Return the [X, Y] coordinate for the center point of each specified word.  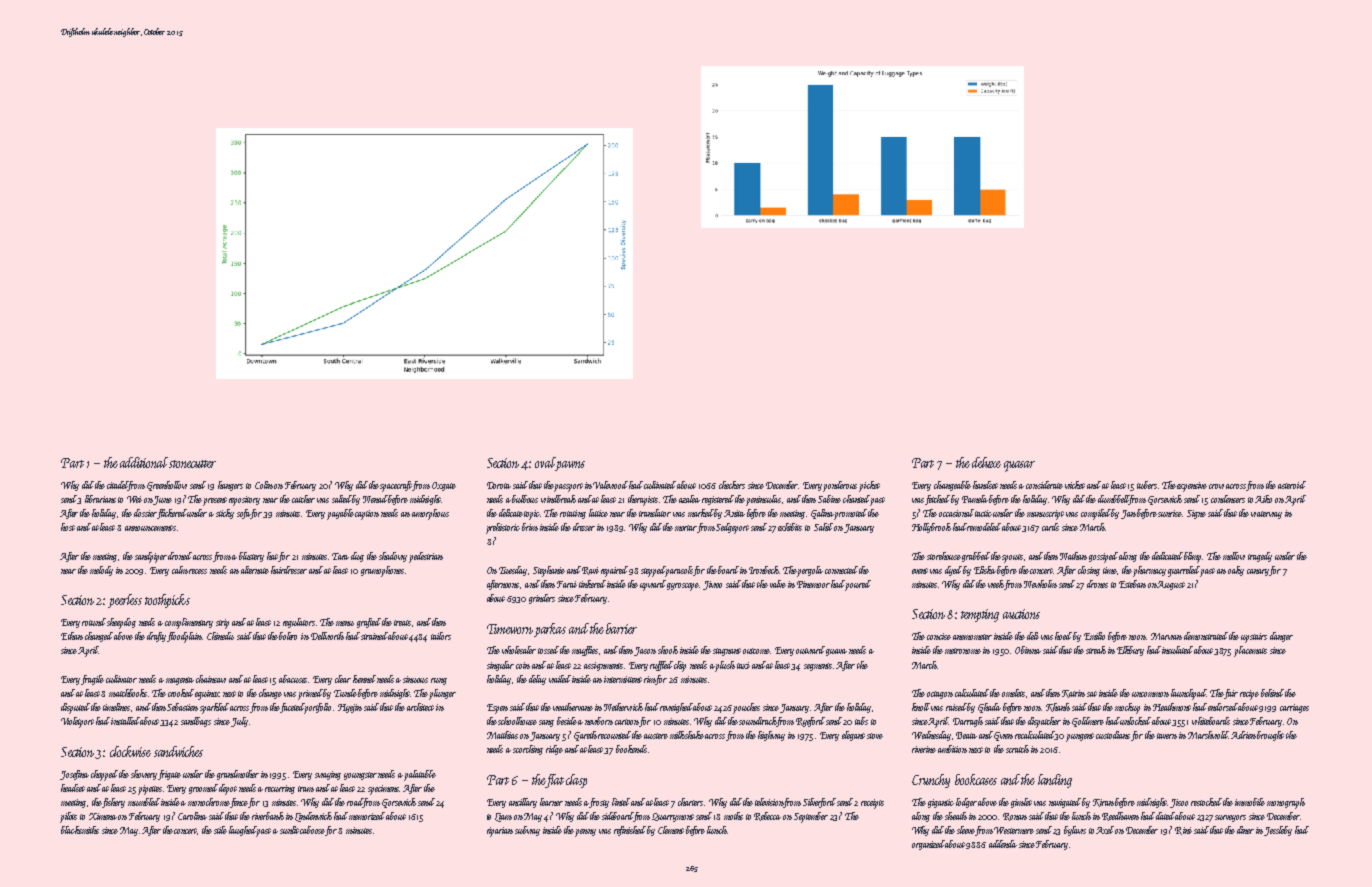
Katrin [1073, 694]
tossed [548, 650]
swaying [328, 775]
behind [1272, 693]
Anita [734, 513]
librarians [100, 499]
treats [402, 623]
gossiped [1103, 557]
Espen [497, 709]
